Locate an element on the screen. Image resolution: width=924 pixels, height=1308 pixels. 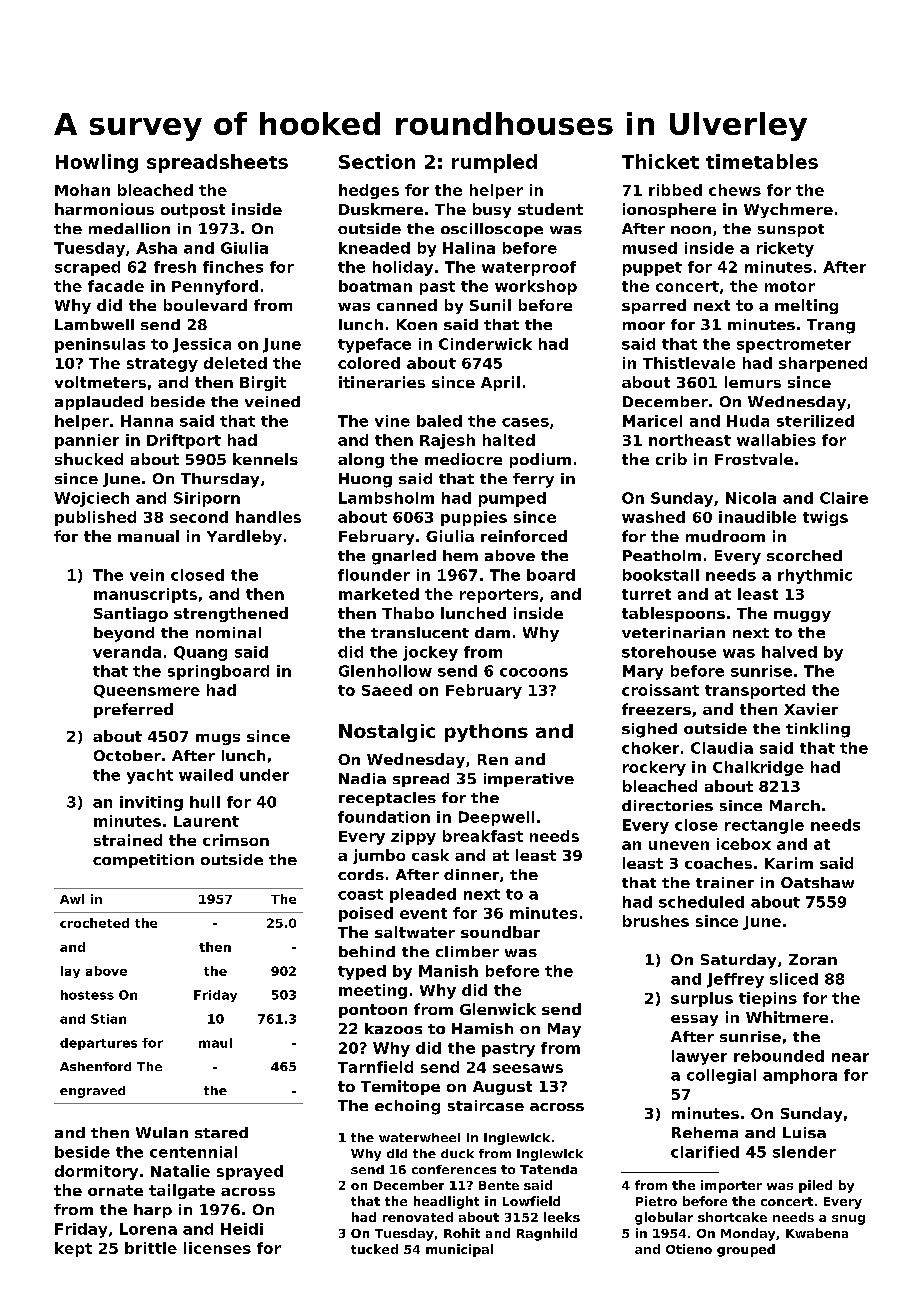
Lorena is located at coordinates (148, 1229).
